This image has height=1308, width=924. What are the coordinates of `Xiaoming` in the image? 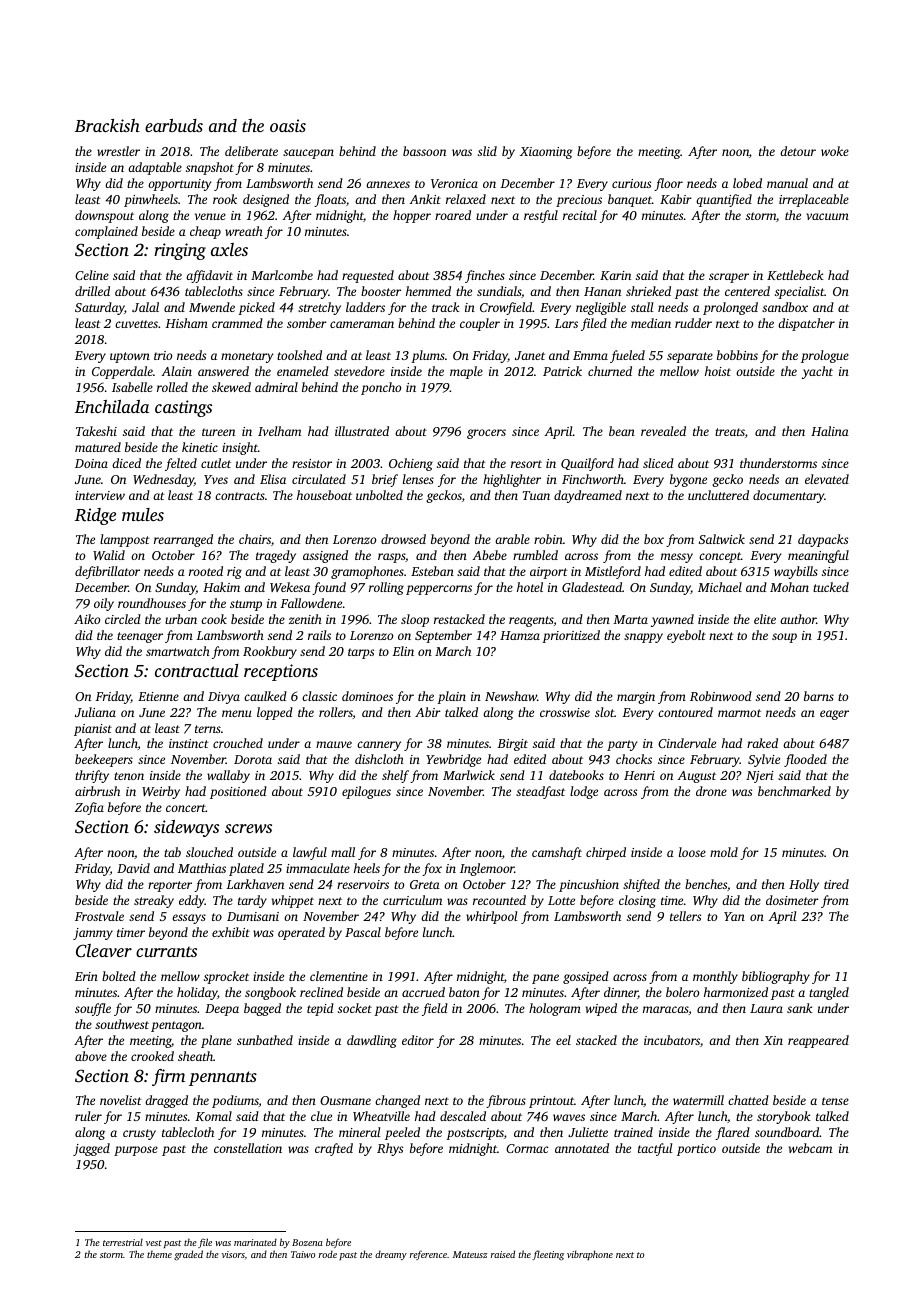 It's located at (546, 153).
